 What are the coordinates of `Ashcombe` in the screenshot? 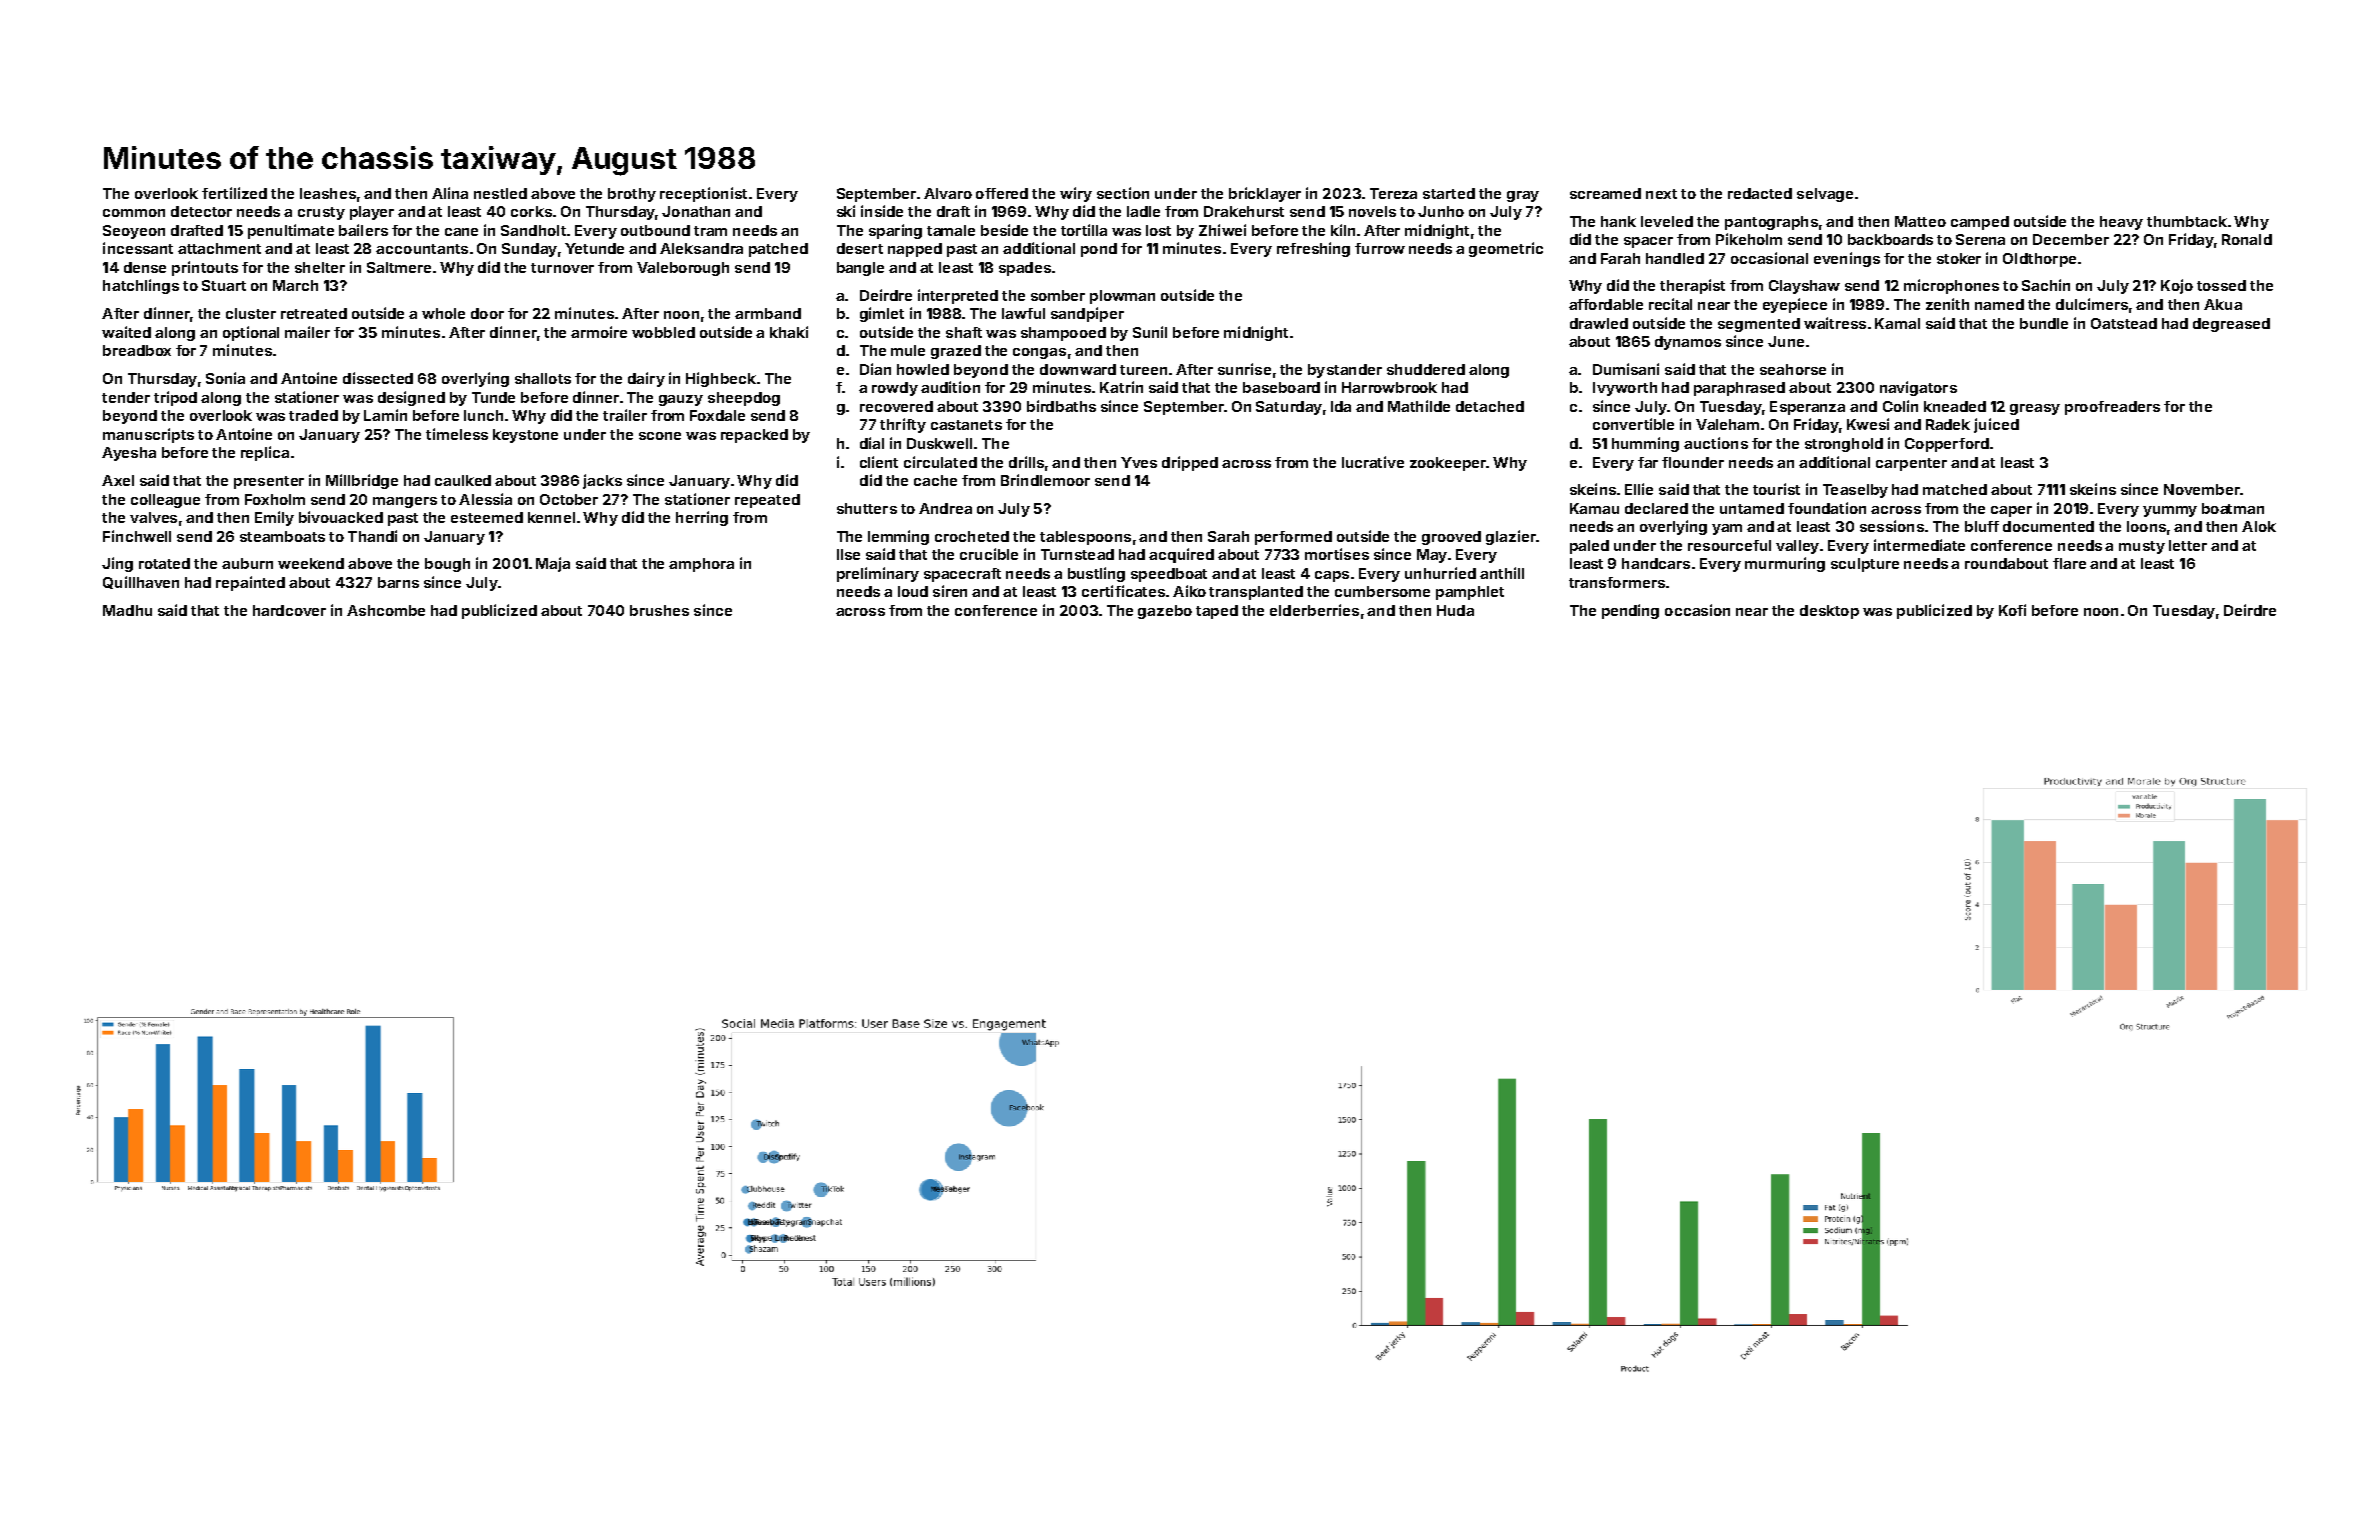 It's located at (386, 610).
